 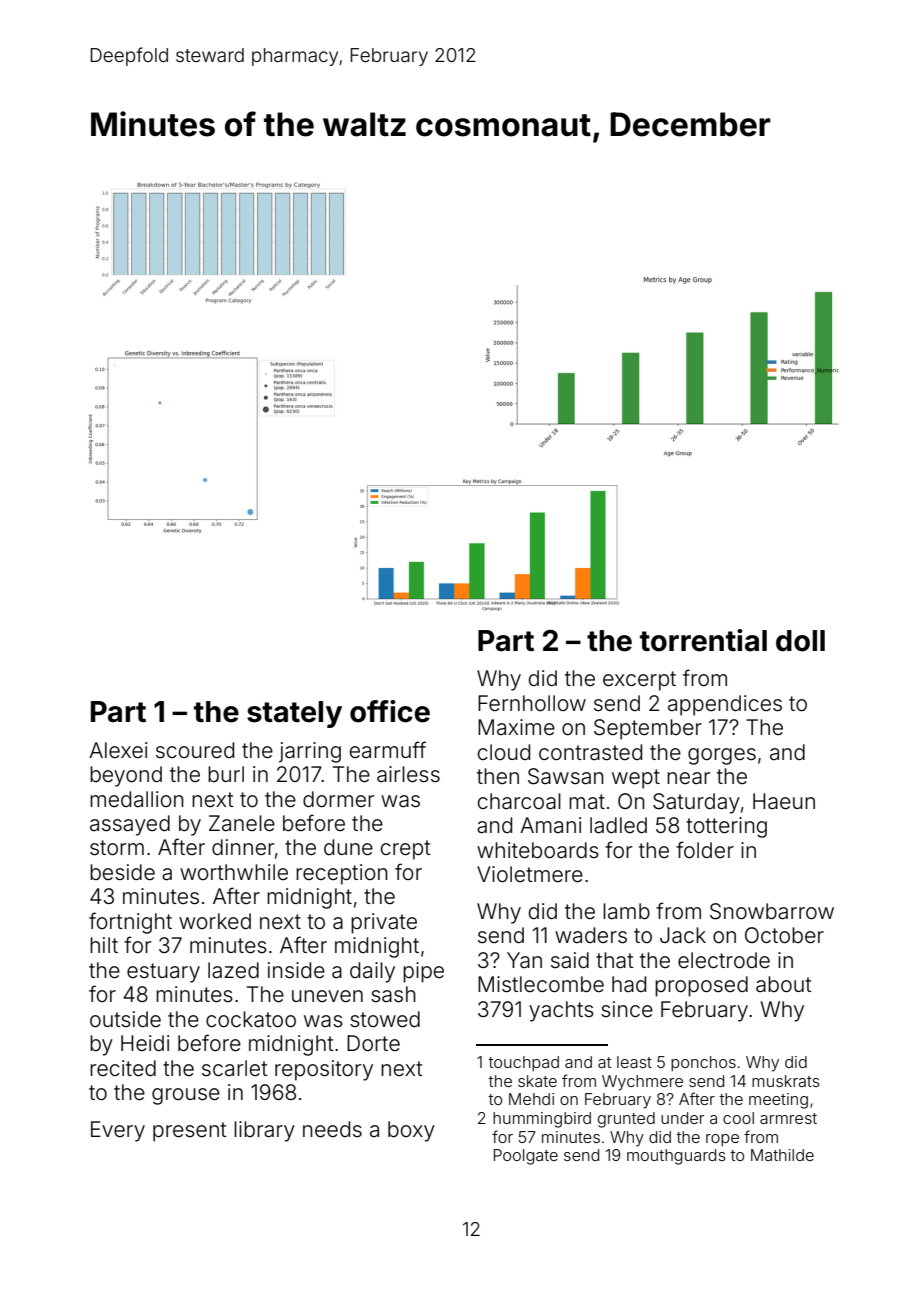 I want to click on tottering, so click(x=726, y=827).
